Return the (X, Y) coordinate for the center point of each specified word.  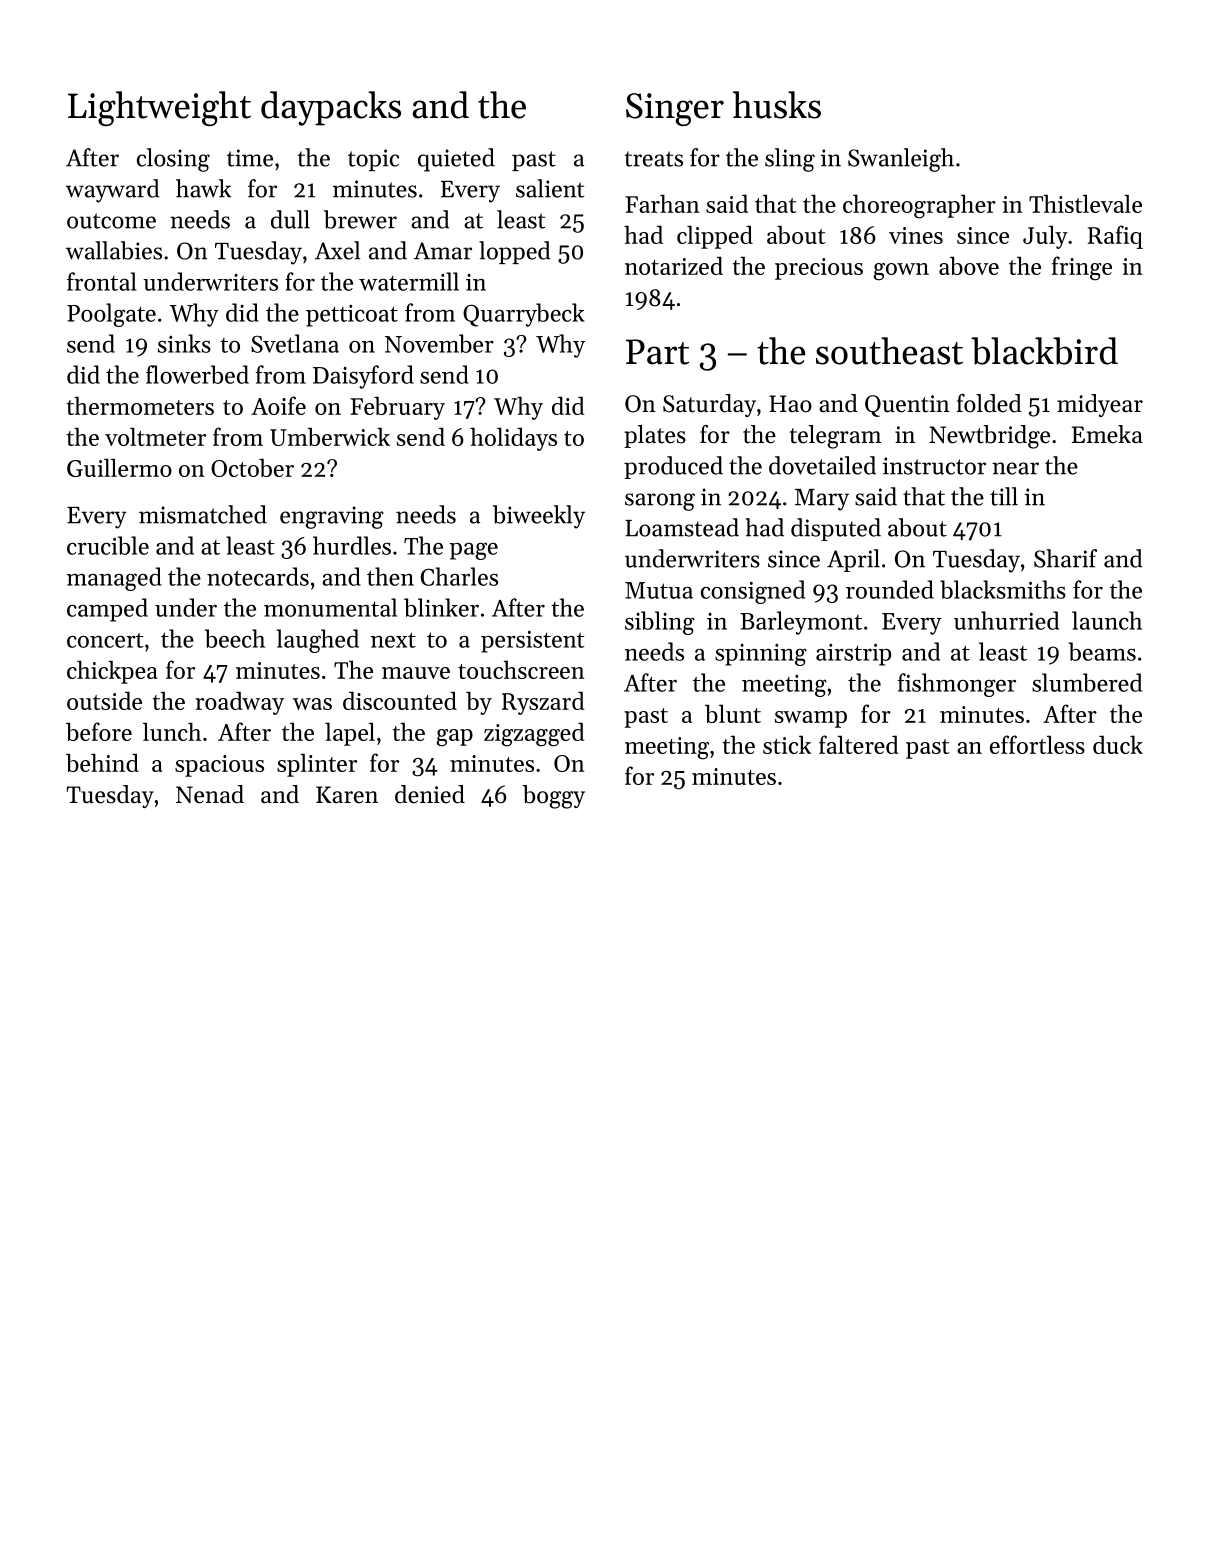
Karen (347, 795)
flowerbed (197, 374)
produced (673, 467)
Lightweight (159, 108)
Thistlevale (1085, 203)
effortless (1037, 744)
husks (777, 105)
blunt (733, 713)
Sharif (1065, 558)
